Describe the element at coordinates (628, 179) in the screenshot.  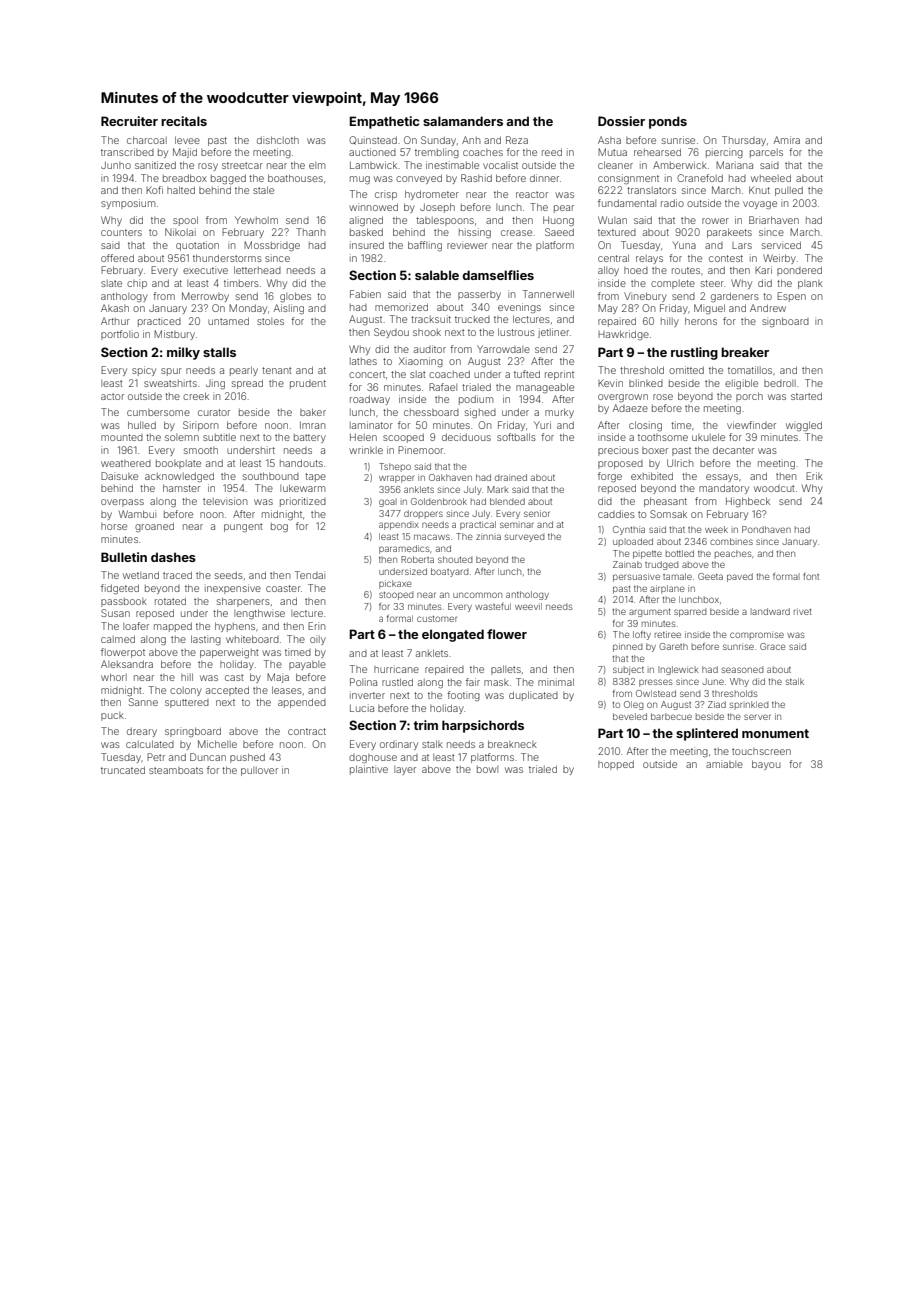
I see `consignment` at that location.
